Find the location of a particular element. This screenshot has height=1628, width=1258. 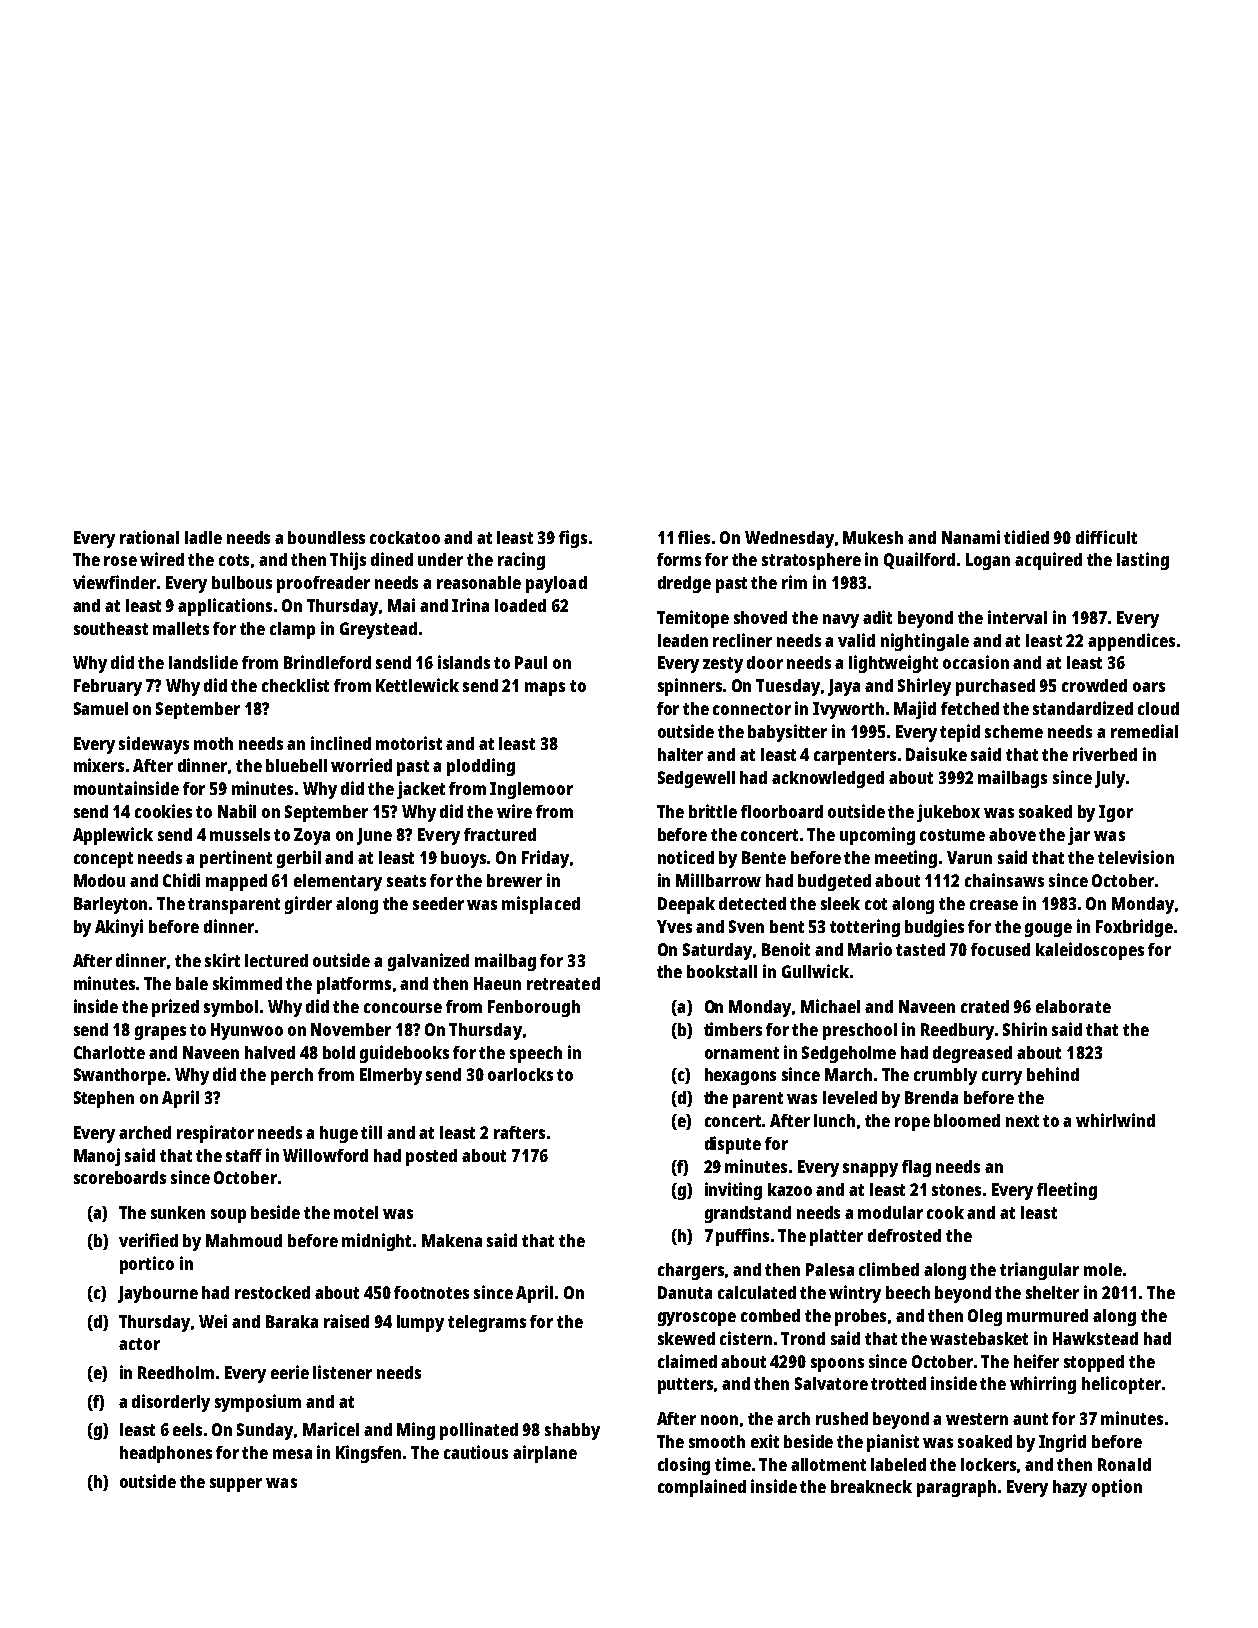

option is located at coordinates (1117, 1488).
